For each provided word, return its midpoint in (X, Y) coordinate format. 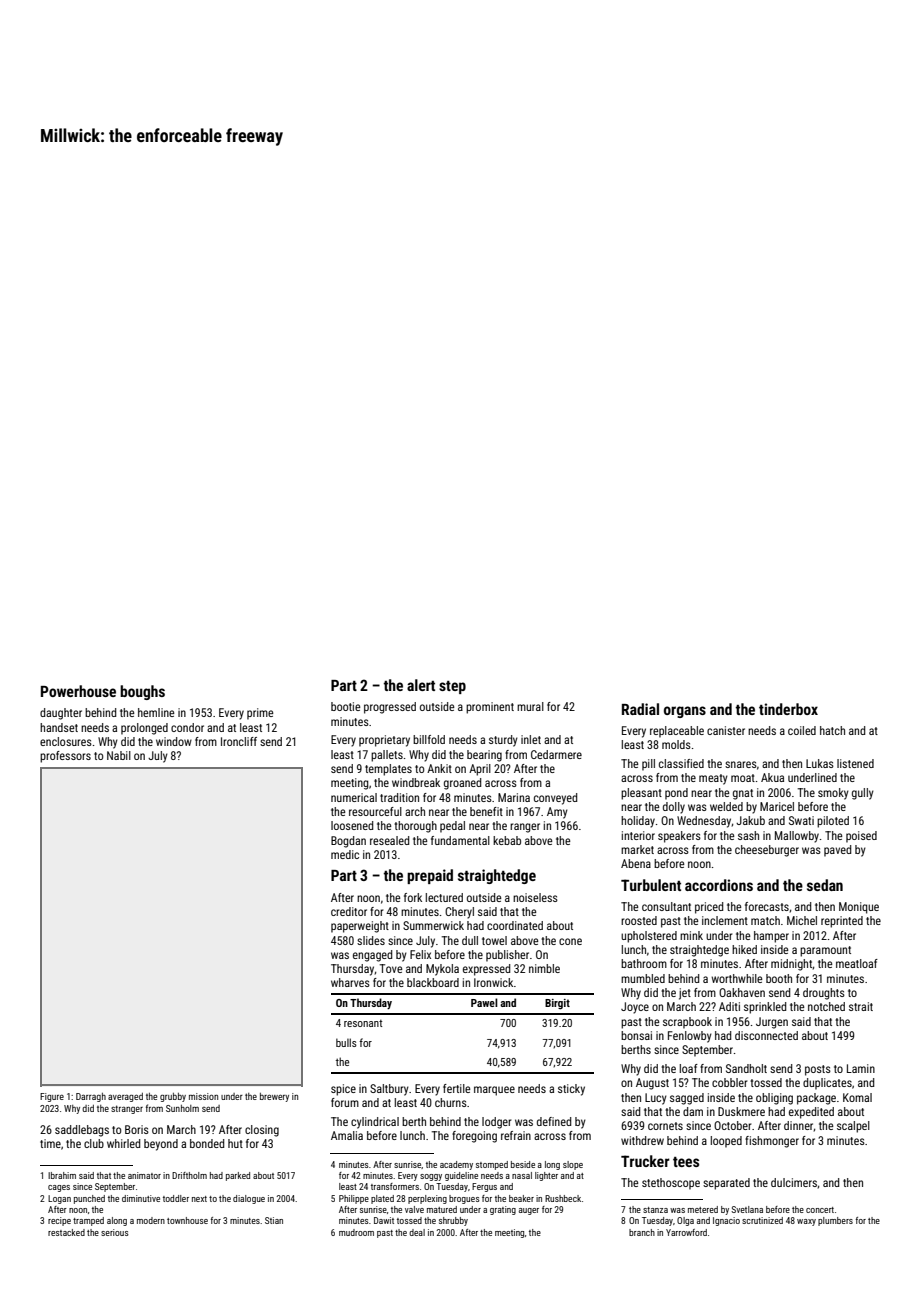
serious (115, 1232)
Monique (859, 908)
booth (779, 978)
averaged (125, 1097)
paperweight (360, 927)
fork (413, 897)
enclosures (66, 741)
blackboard (433, 982)
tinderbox (788, 709)
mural (530, 706)
